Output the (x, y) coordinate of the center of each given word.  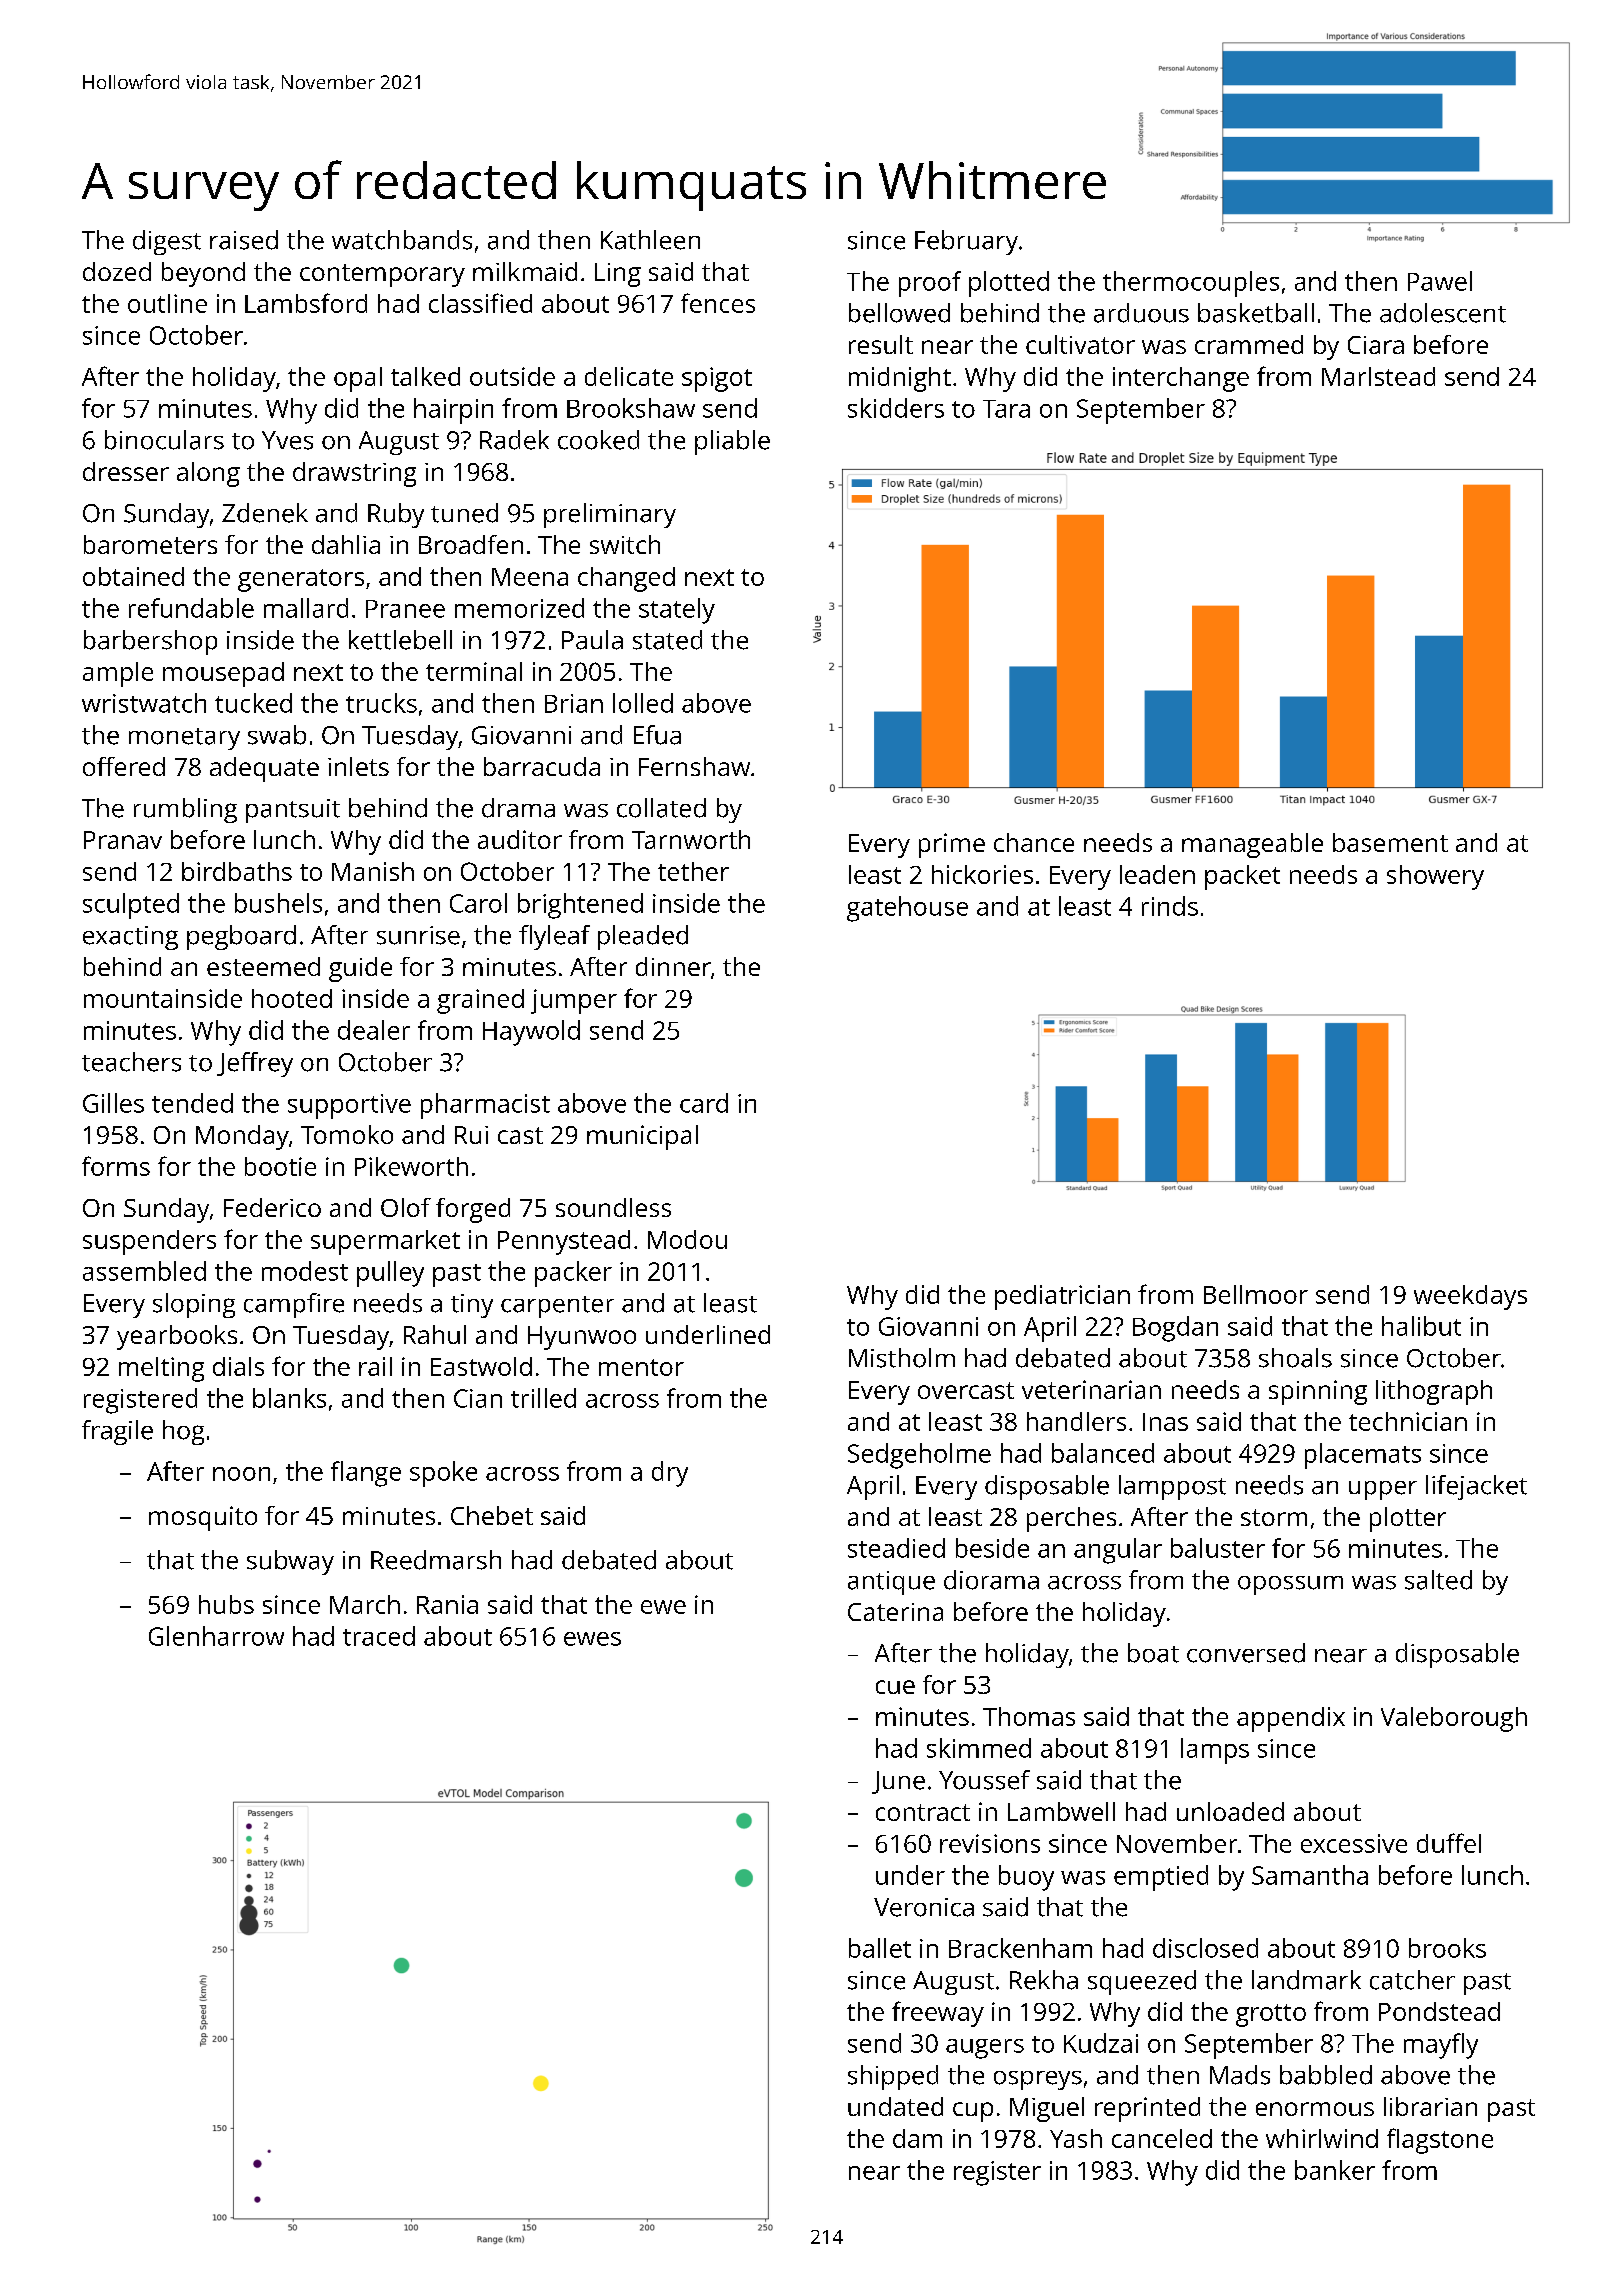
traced (379, 1636)
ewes (592, 1639)
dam (917, 2138)
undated (895, 2106)
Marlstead (1378, 376)
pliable (732, 442)
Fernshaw (694, 766)
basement (1390, 842)
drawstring (354, 474)
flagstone (1440, 2141)
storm (1274, 1517)
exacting (130, 938)
